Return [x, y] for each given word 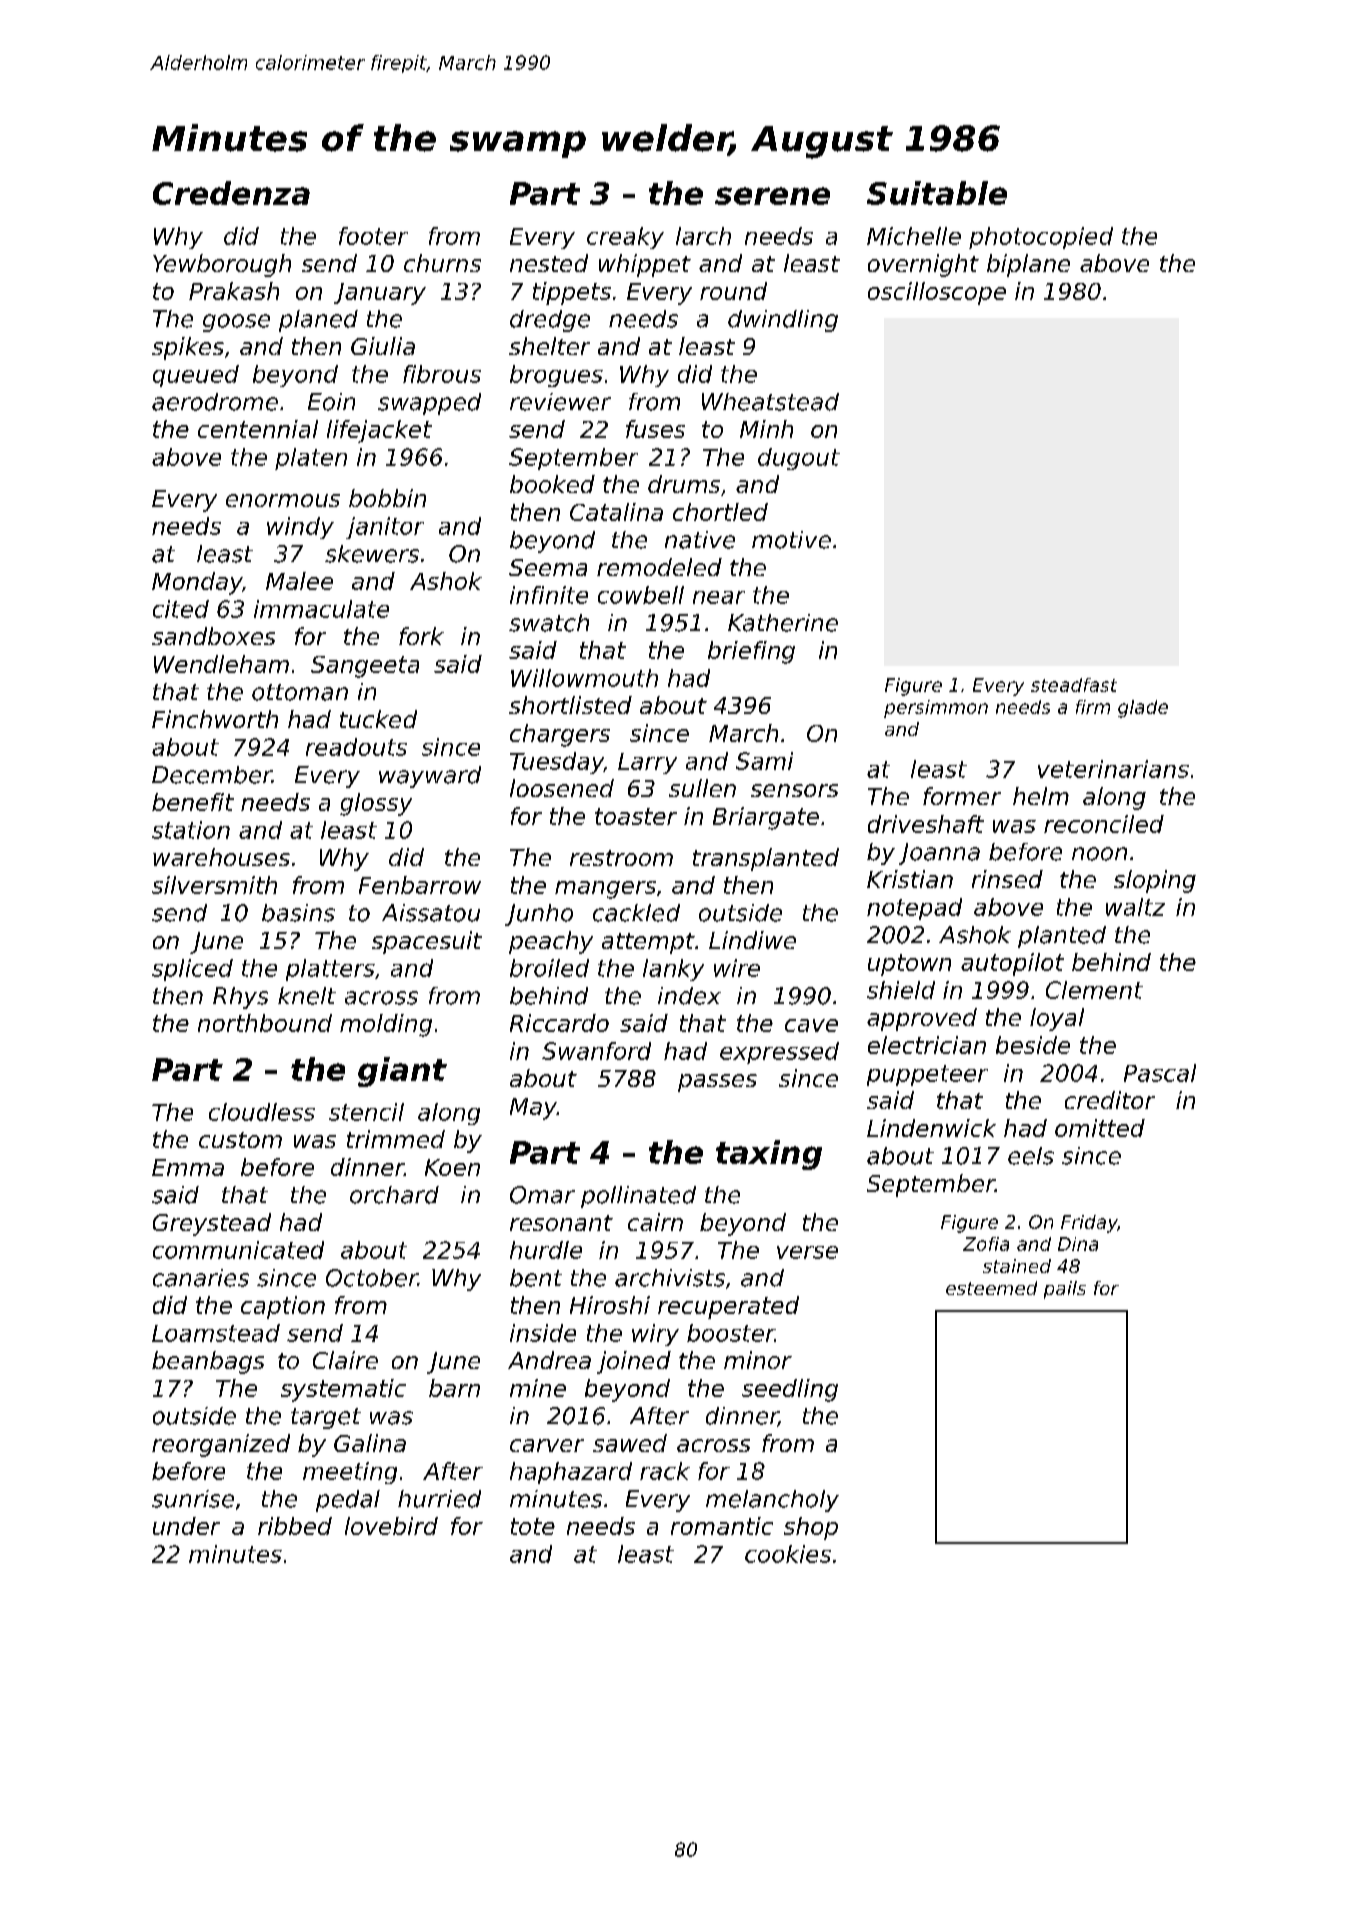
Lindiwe [752, 940]
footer [373, 236]
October [372, 1278]
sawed [630, 1443]
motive [791, 540]
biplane [1028, 265]
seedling [790, 1390]
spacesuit [427, 942]
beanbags [208, 1362]
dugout [799, 459]
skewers [372, 554]
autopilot [1012, 964]
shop [811, 1528]
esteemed [991, 1288]
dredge [550, 321]
